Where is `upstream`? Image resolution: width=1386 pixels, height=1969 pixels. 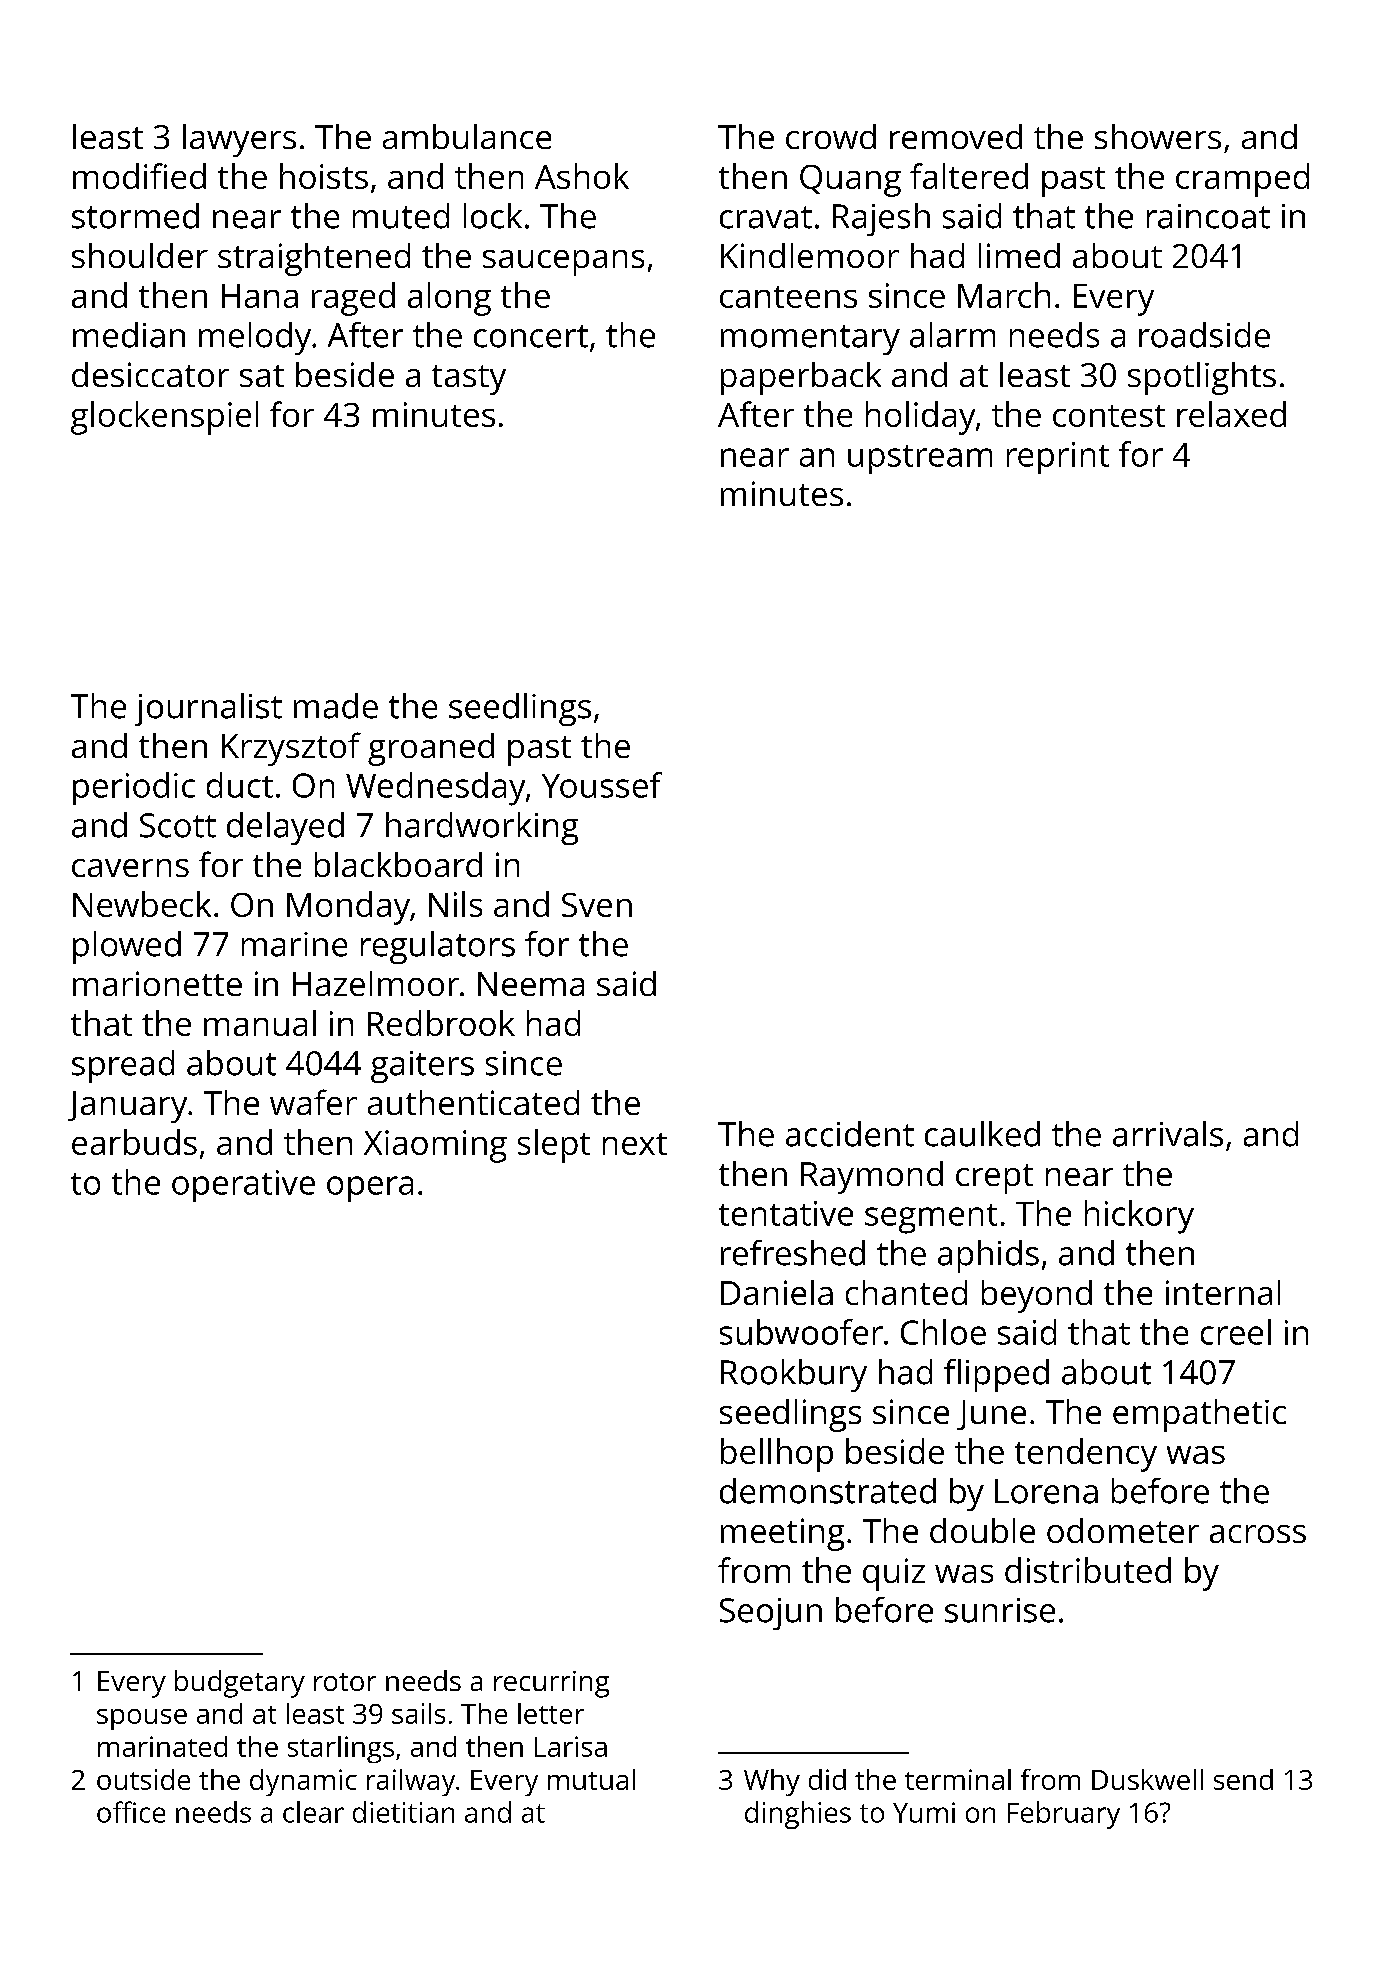
upstream is located at coordinates (920, 459).
